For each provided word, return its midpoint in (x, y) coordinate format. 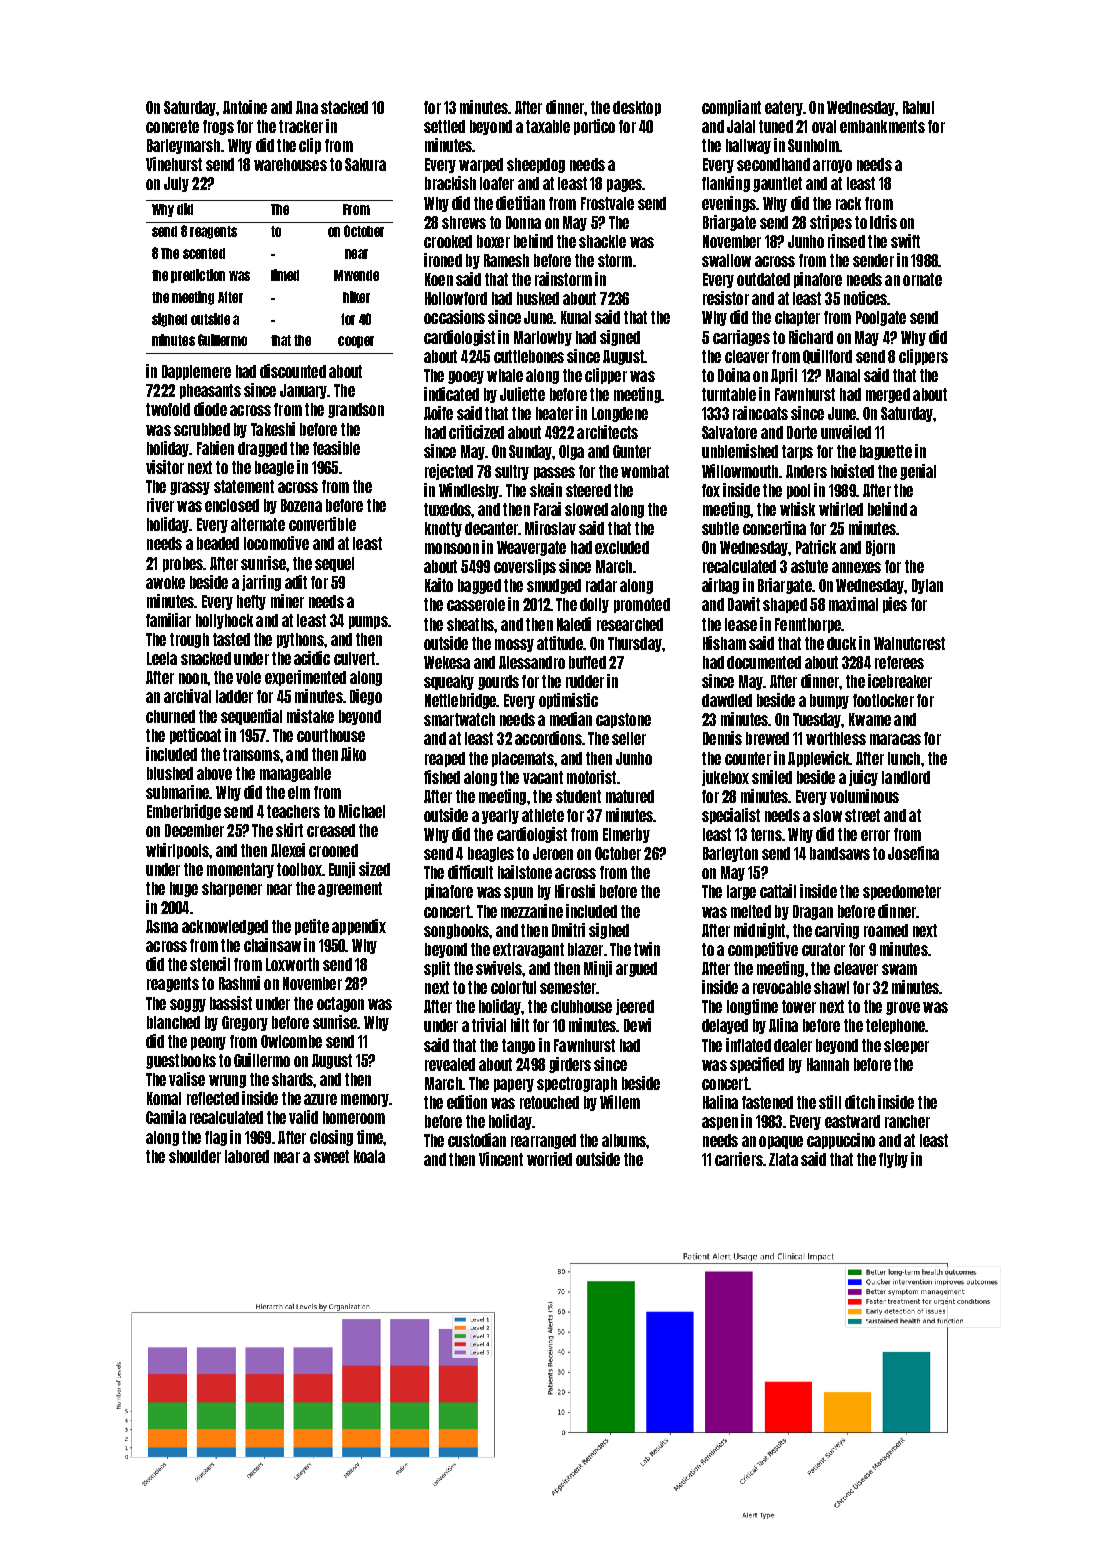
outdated (763, 279)
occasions (454, 317)
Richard (811, 337)
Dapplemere (196, 372)
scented (204, 253)
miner (287, 601)
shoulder (195, 1156)
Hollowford (456, 298)
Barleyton (730, 854)
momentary (240, 870)
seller (629, 738)
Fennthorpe (808, 625)
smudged (554, 586)
